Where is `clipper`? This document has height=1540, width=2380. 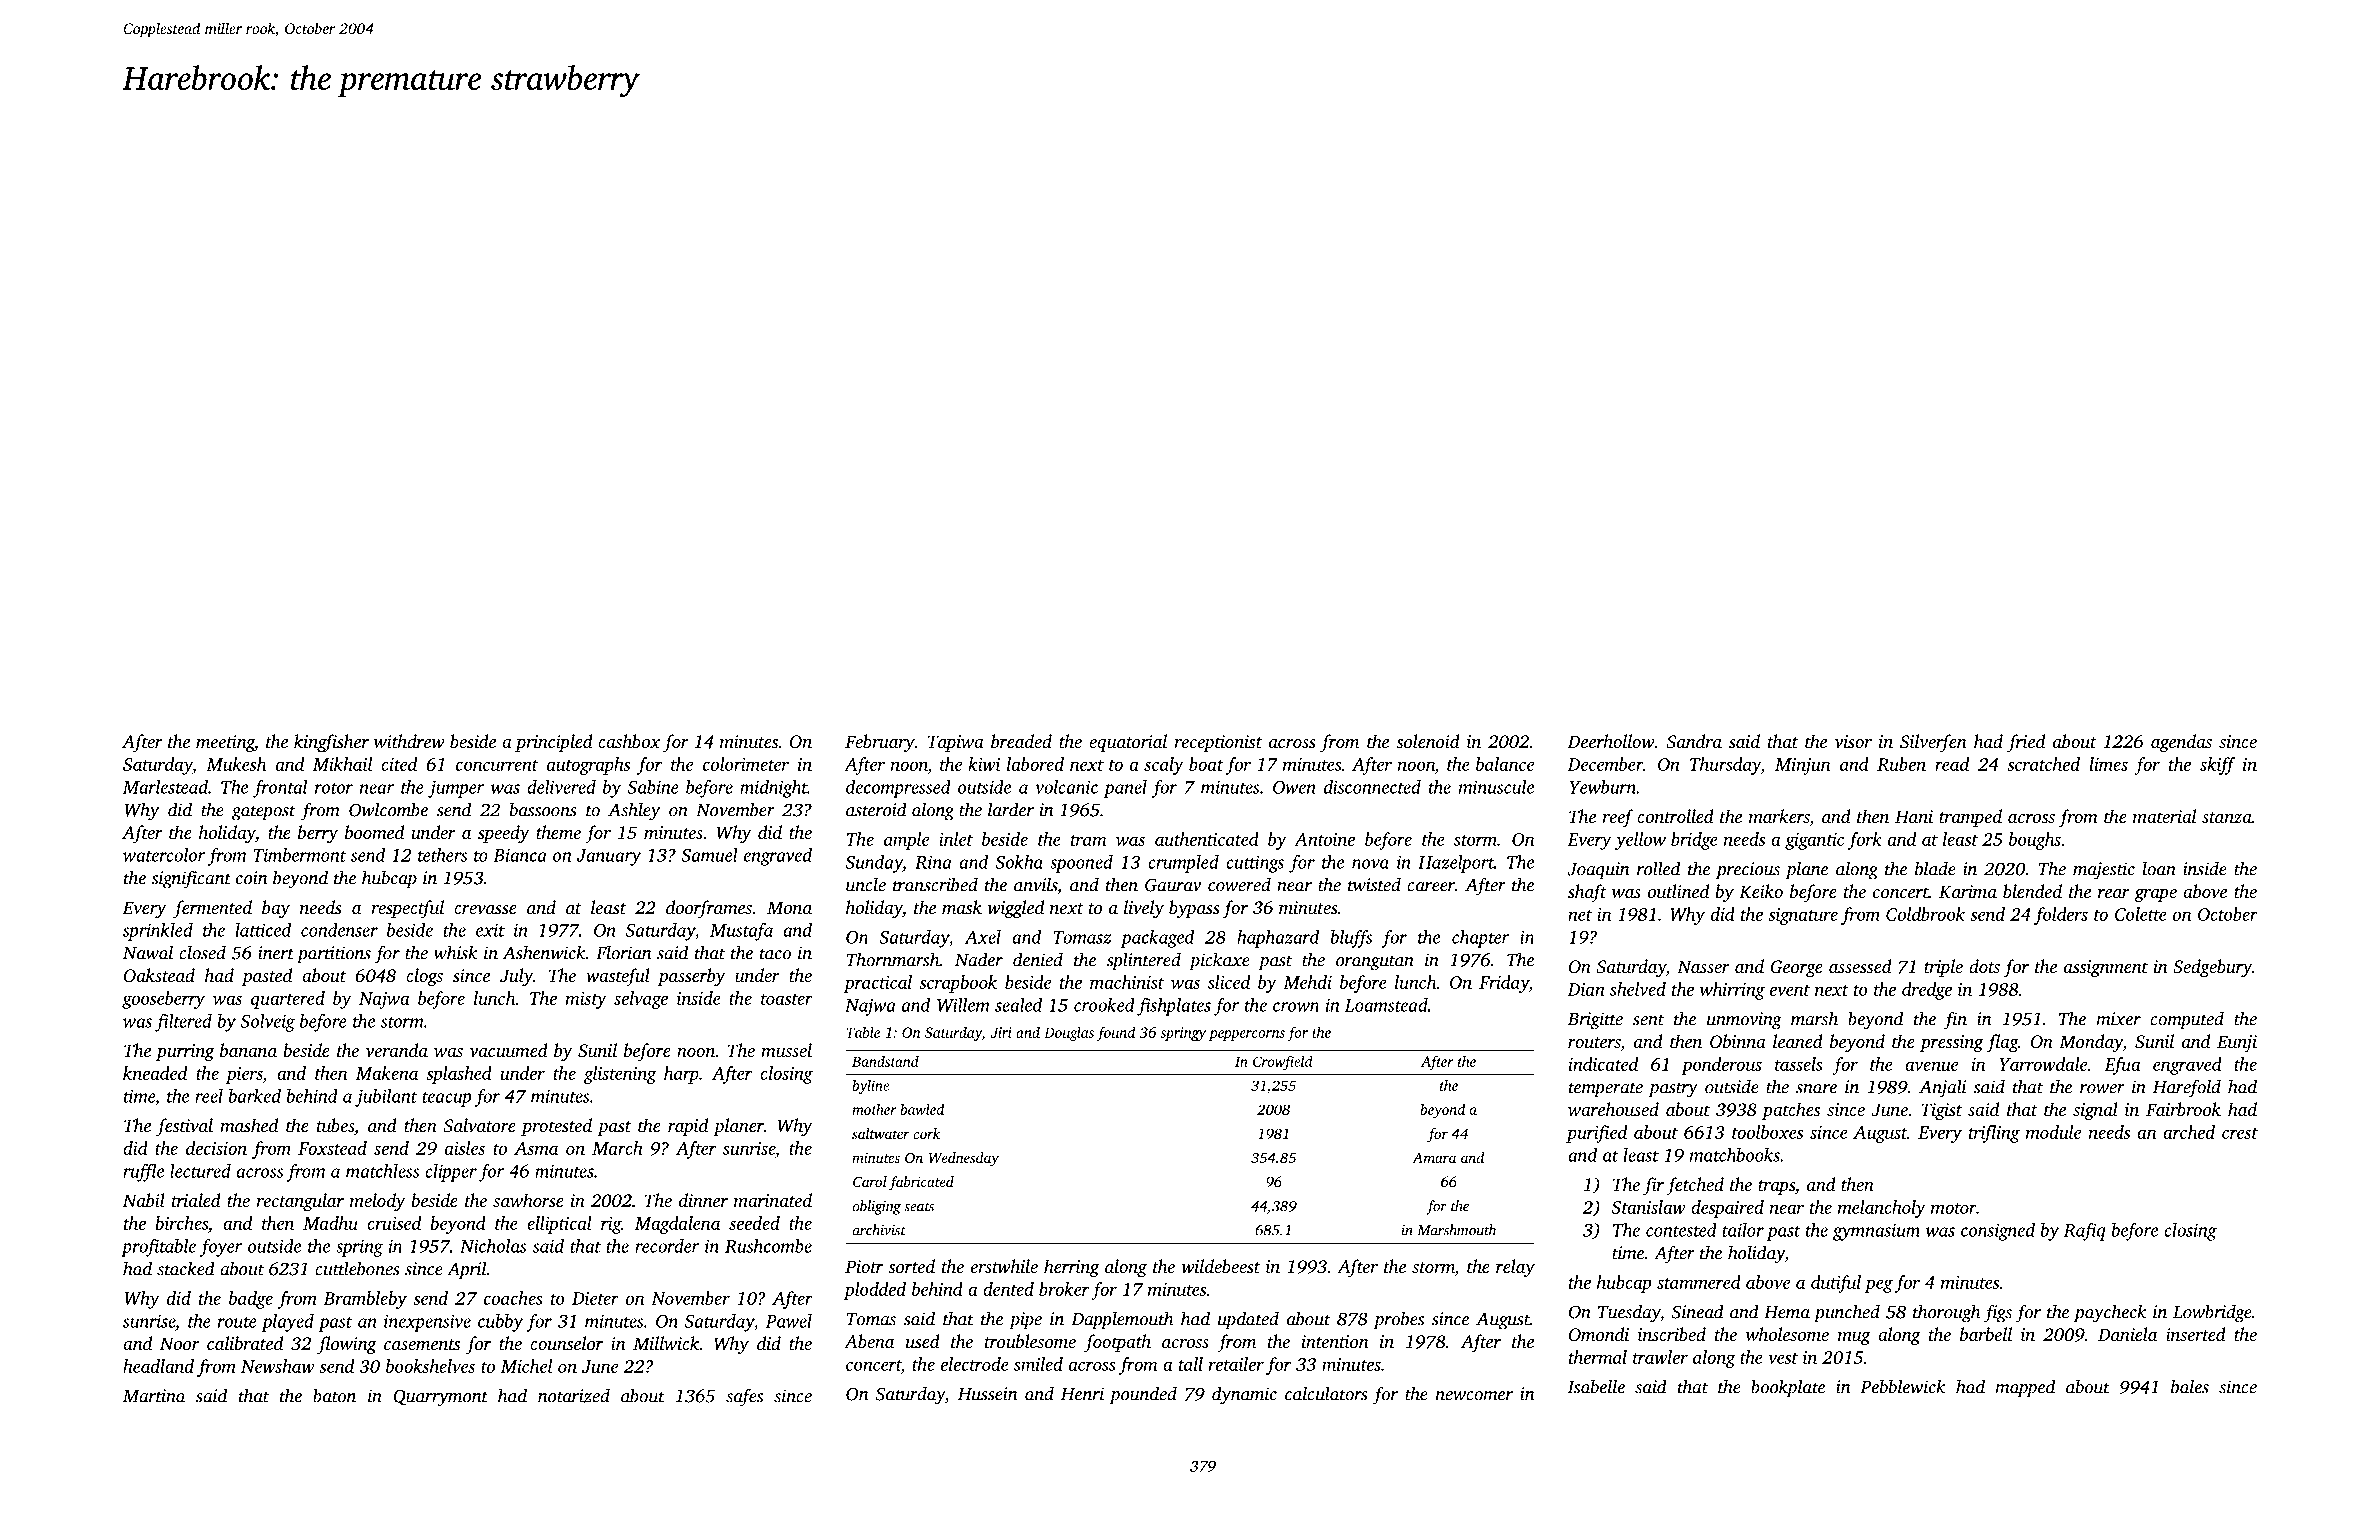 clipper is located at coordinates (451, 1173).
